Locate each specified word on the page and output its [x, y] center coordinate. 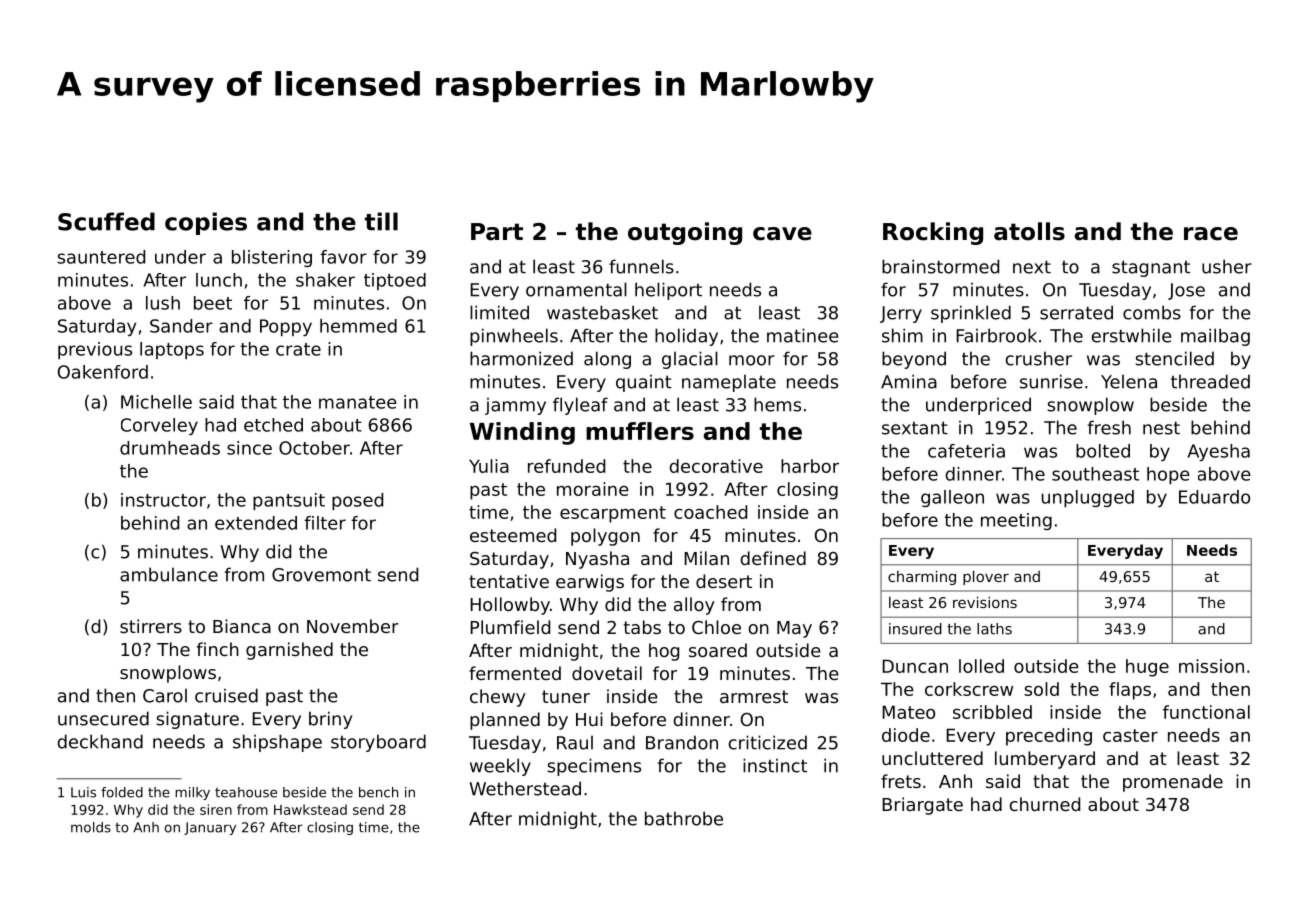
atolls [1029, 231]
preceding [1049, 737]
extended [256, 523]
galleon [952, 498]
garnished [289, 651]
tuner [566, 696]
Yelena [1129, 381]
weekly [500, 767]
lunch [219, 280]
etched [273, 425]
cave [782, 234]
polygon [605, 537]
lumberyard [1045, 760]
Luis [83, 792]
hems [777, 404]
